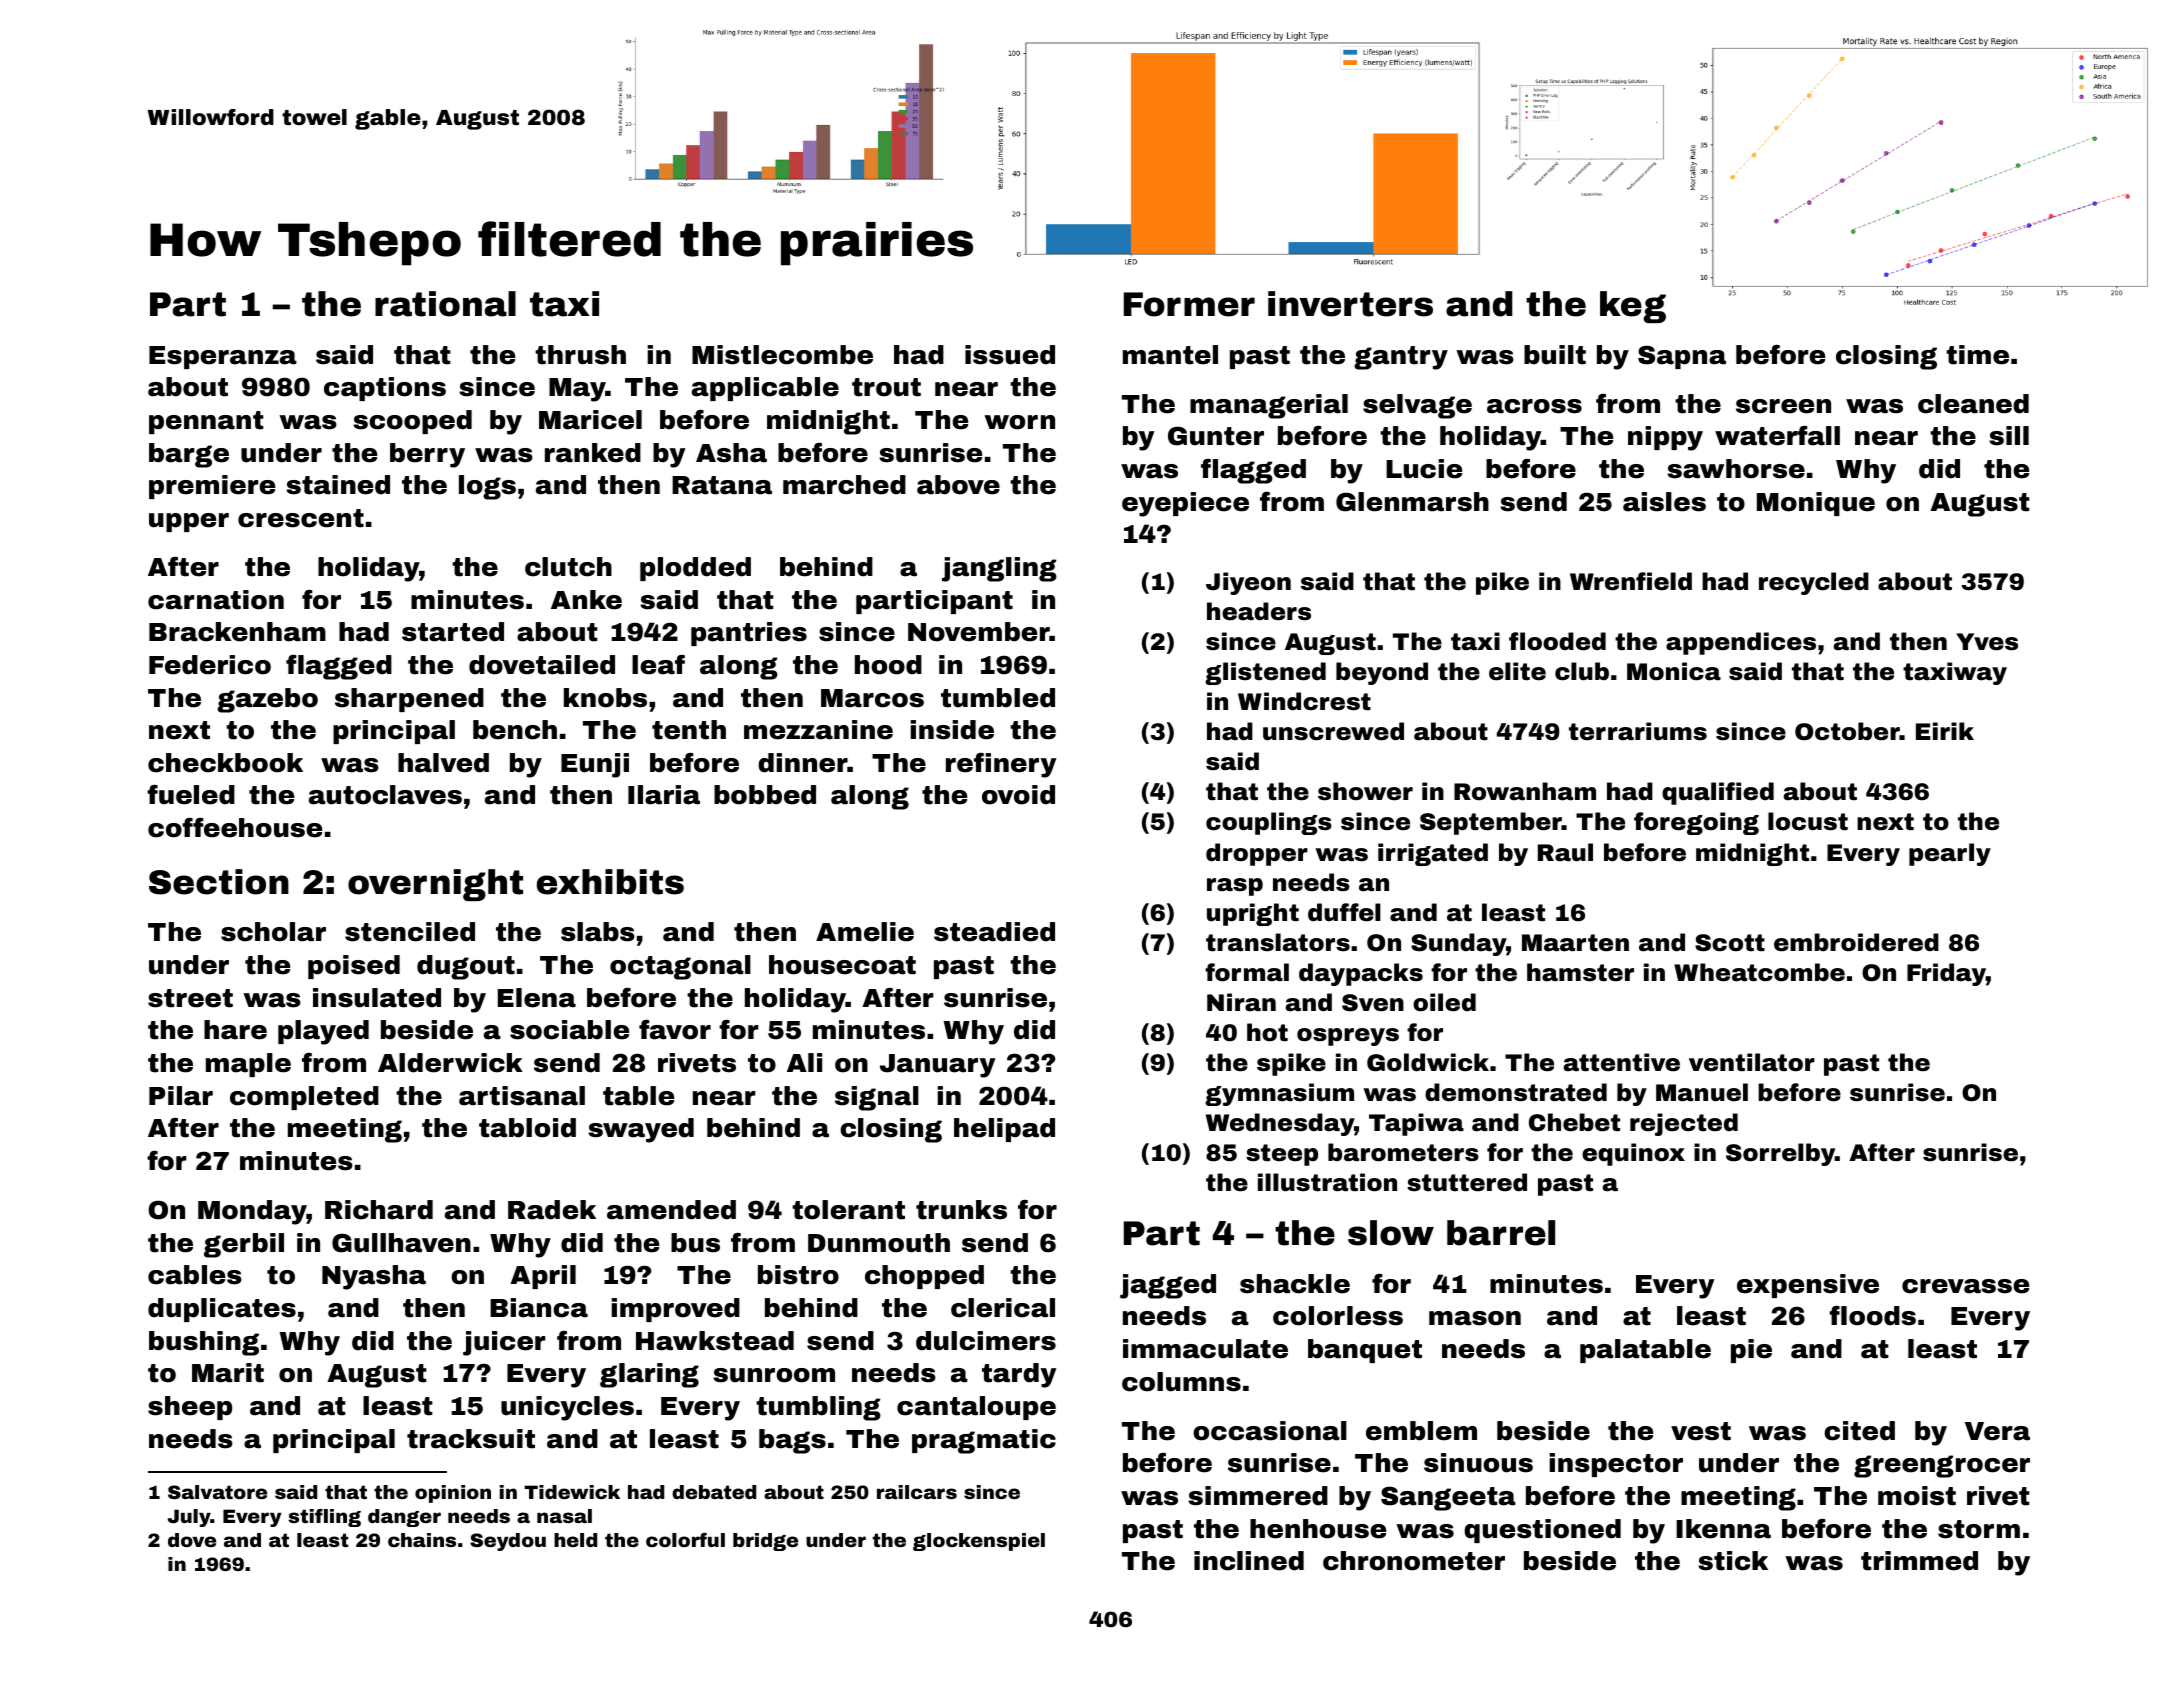 This image has width=2178, height=1683. I want to click on dugout, so click(466, 967).
